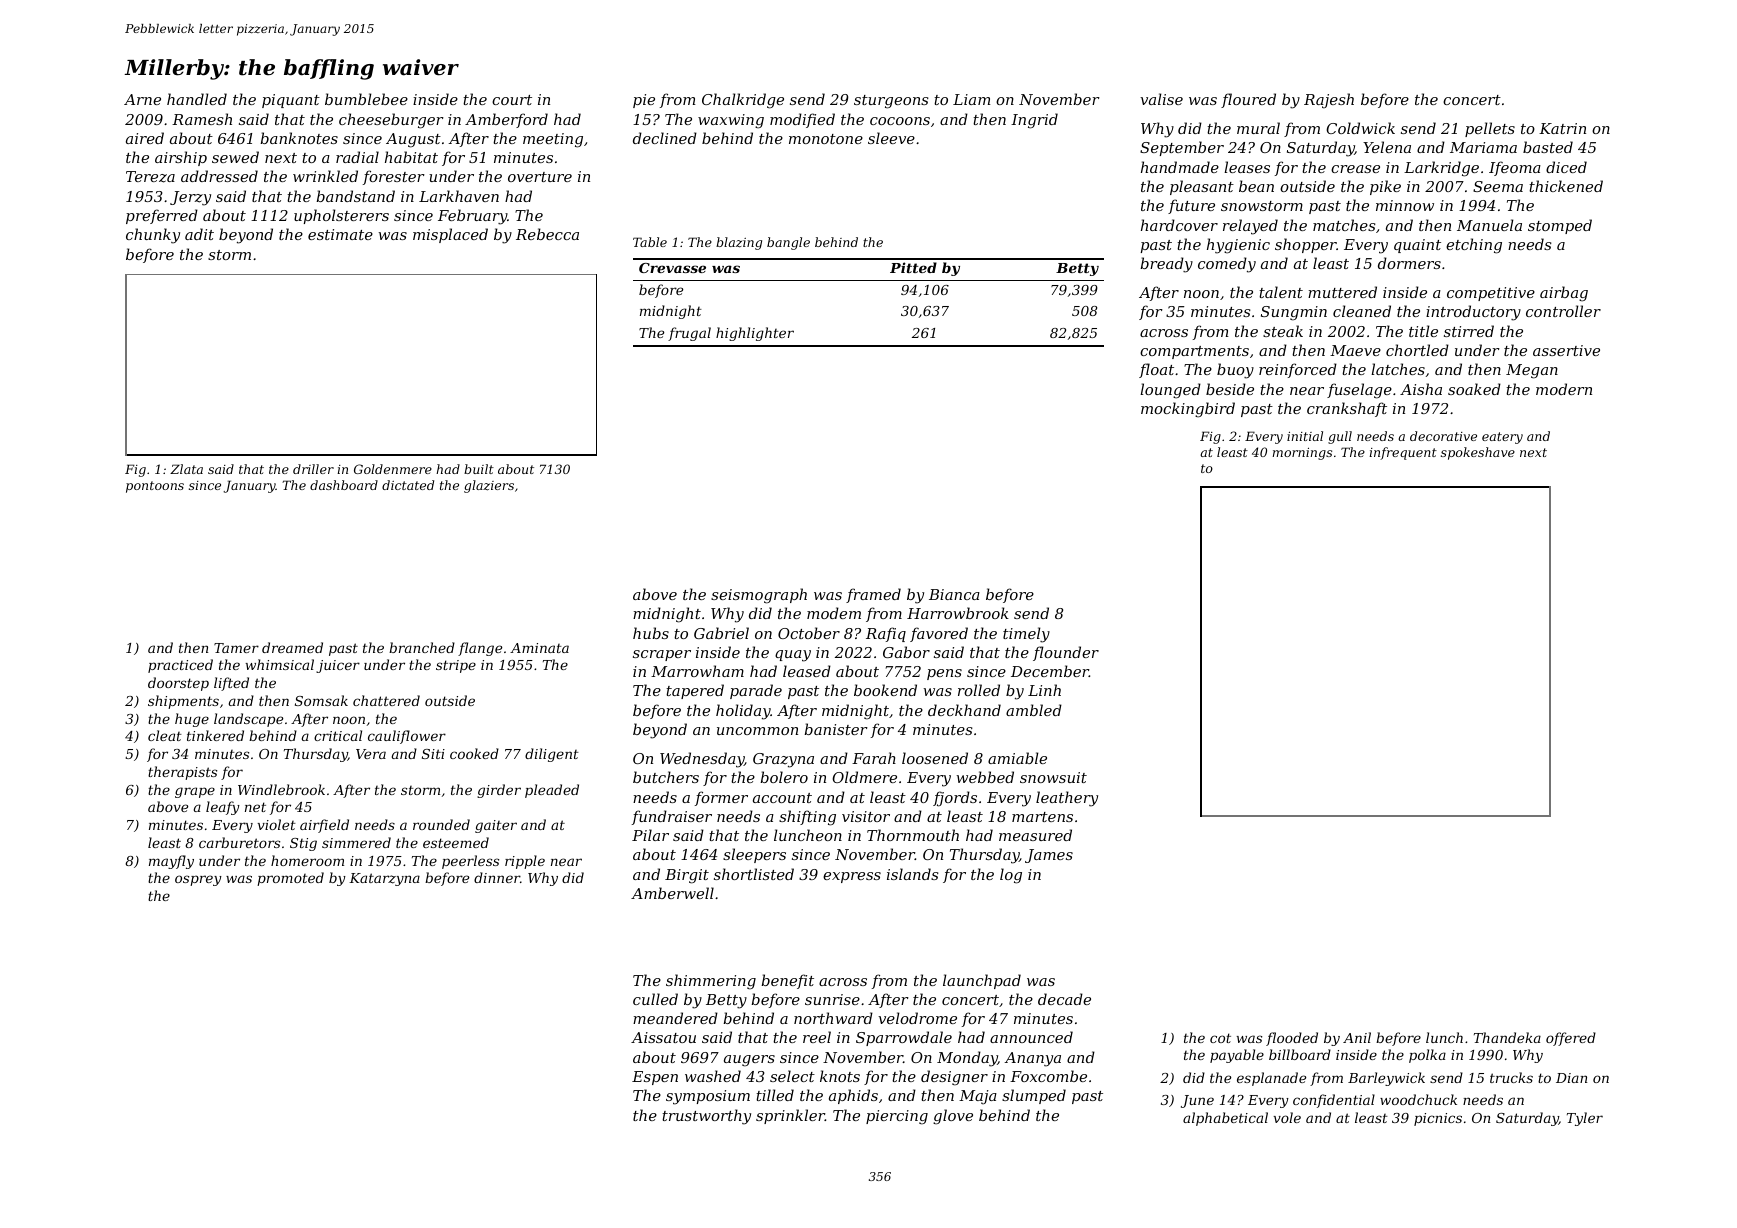 The width and height of the page is (1737, 1228). What do you see at coordinates (663, 1037) in the page?
I see `Aissatou` at bounding box center [663, 1037].
